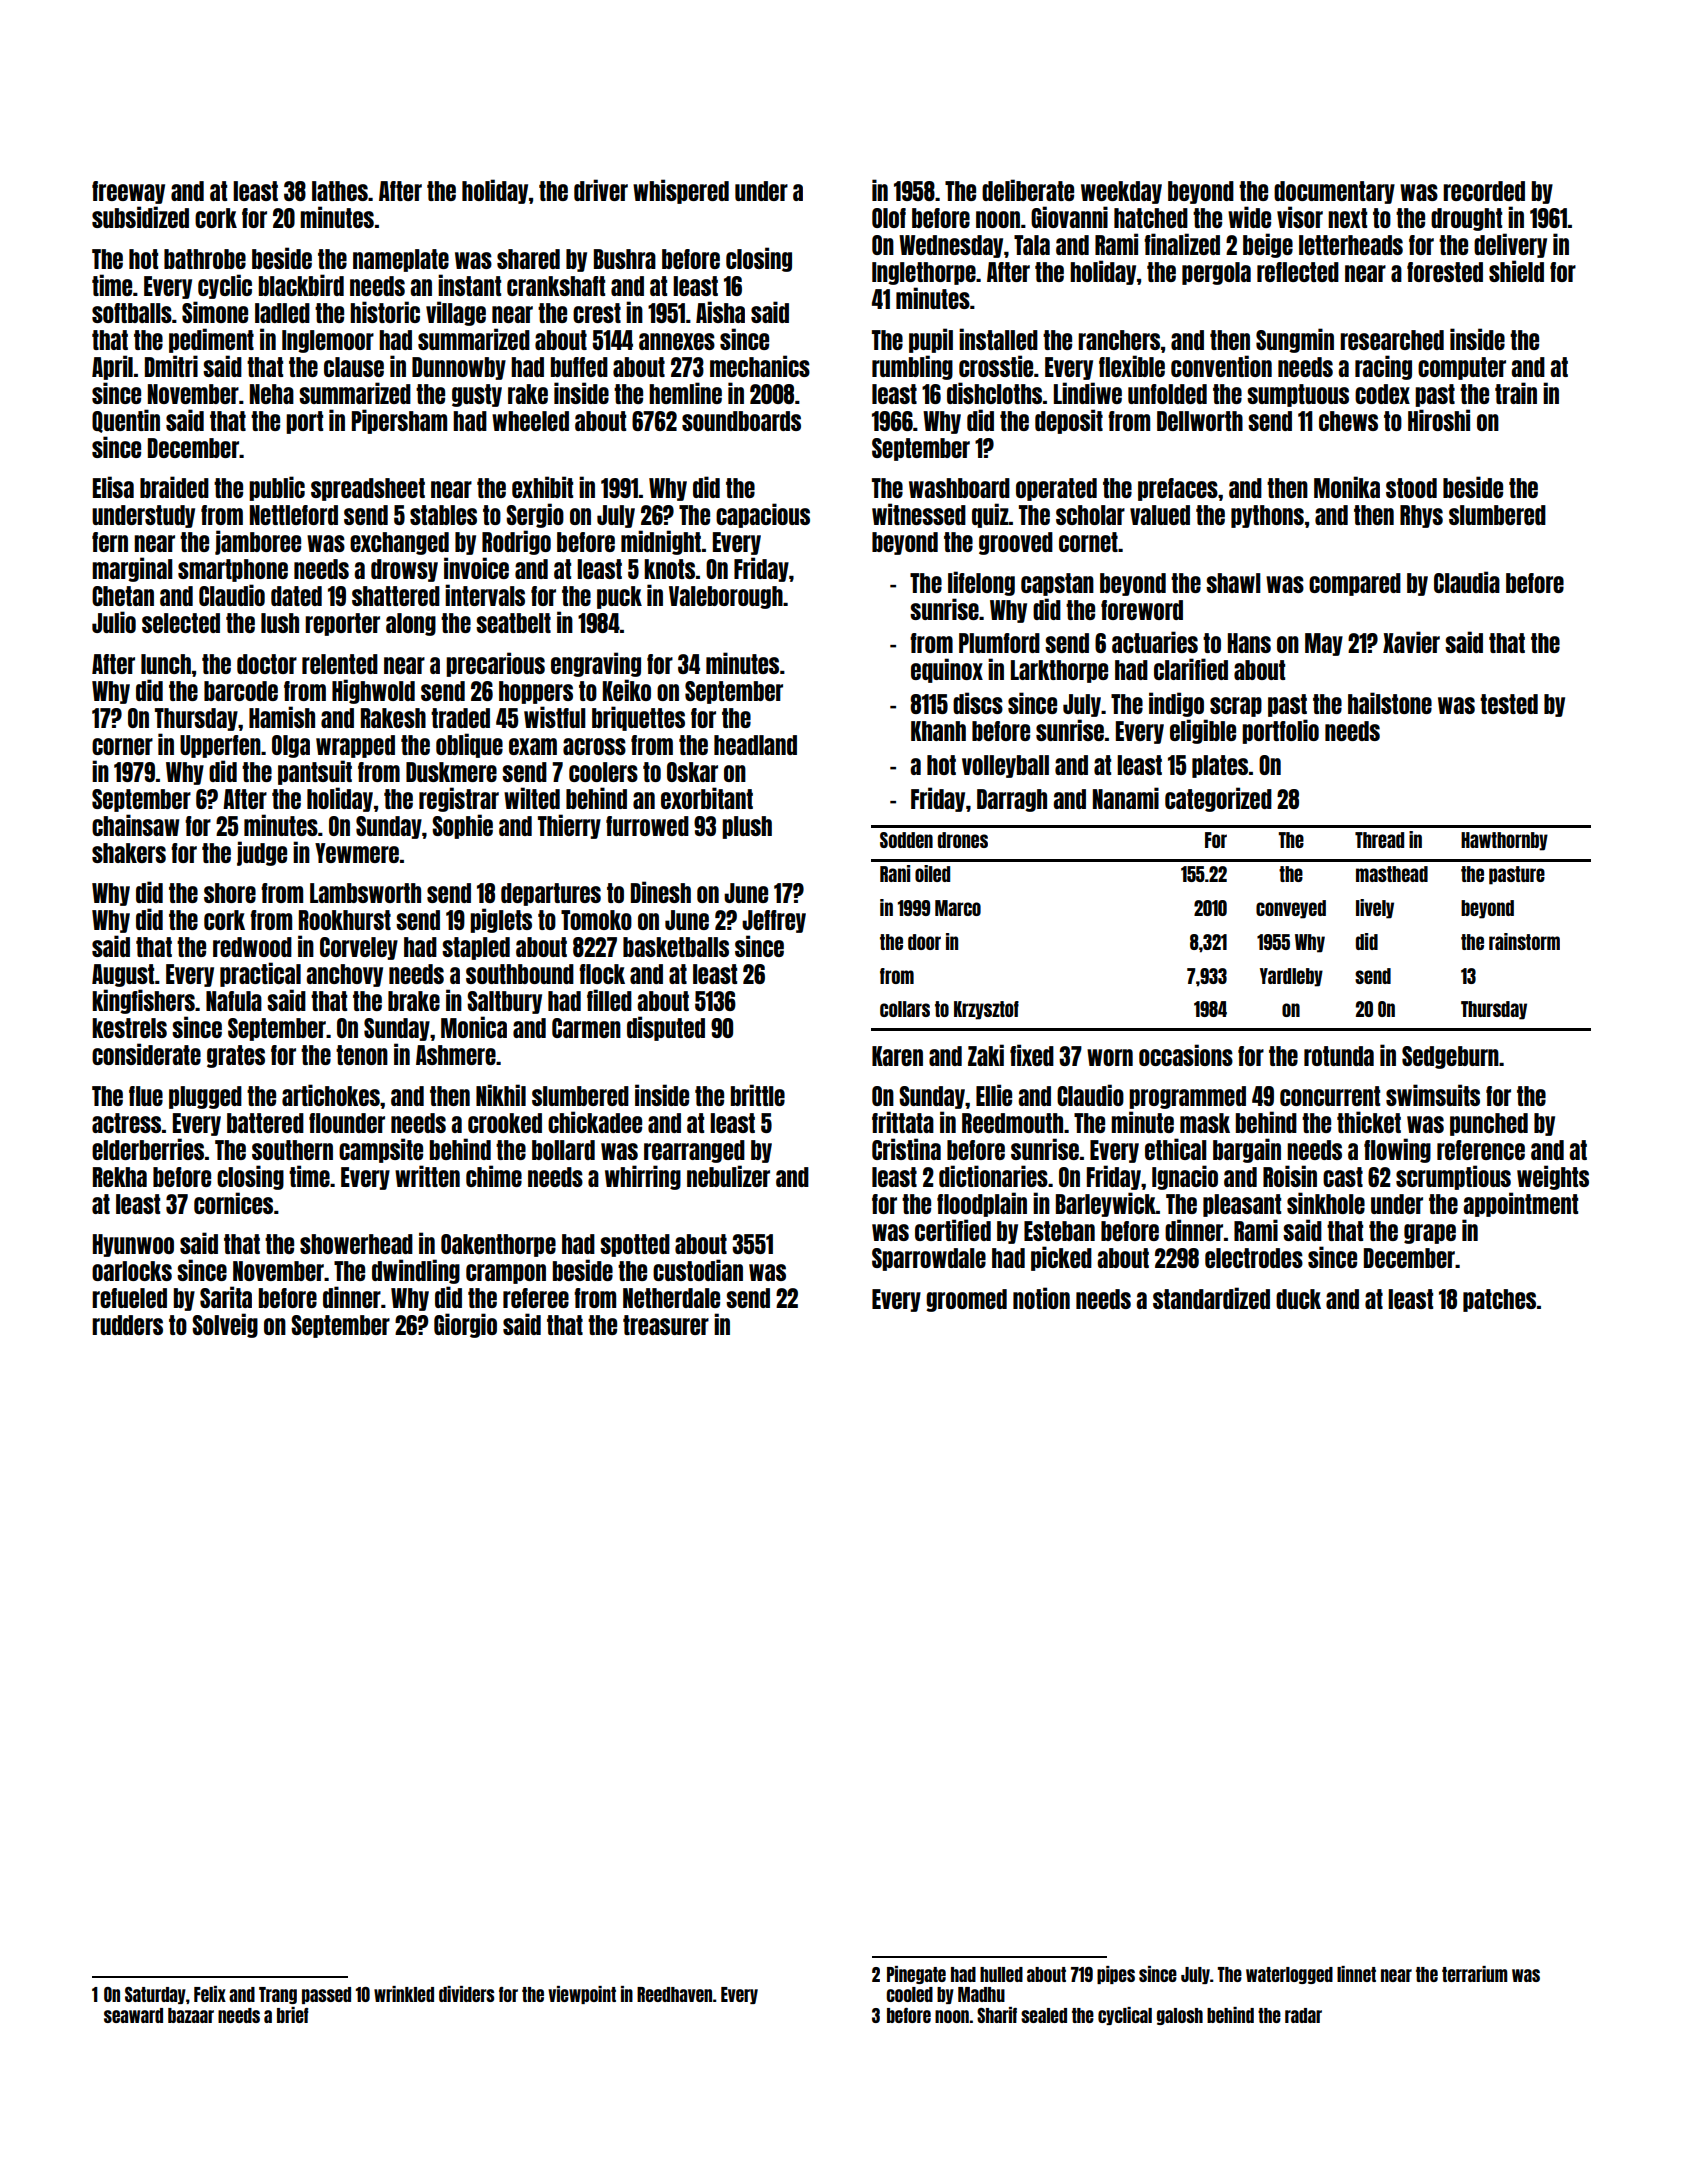 The width and height of the image is (1683, 2178). Describe the element at coordinates (1028, 190) in the image. I see `deliberate` at that location.
